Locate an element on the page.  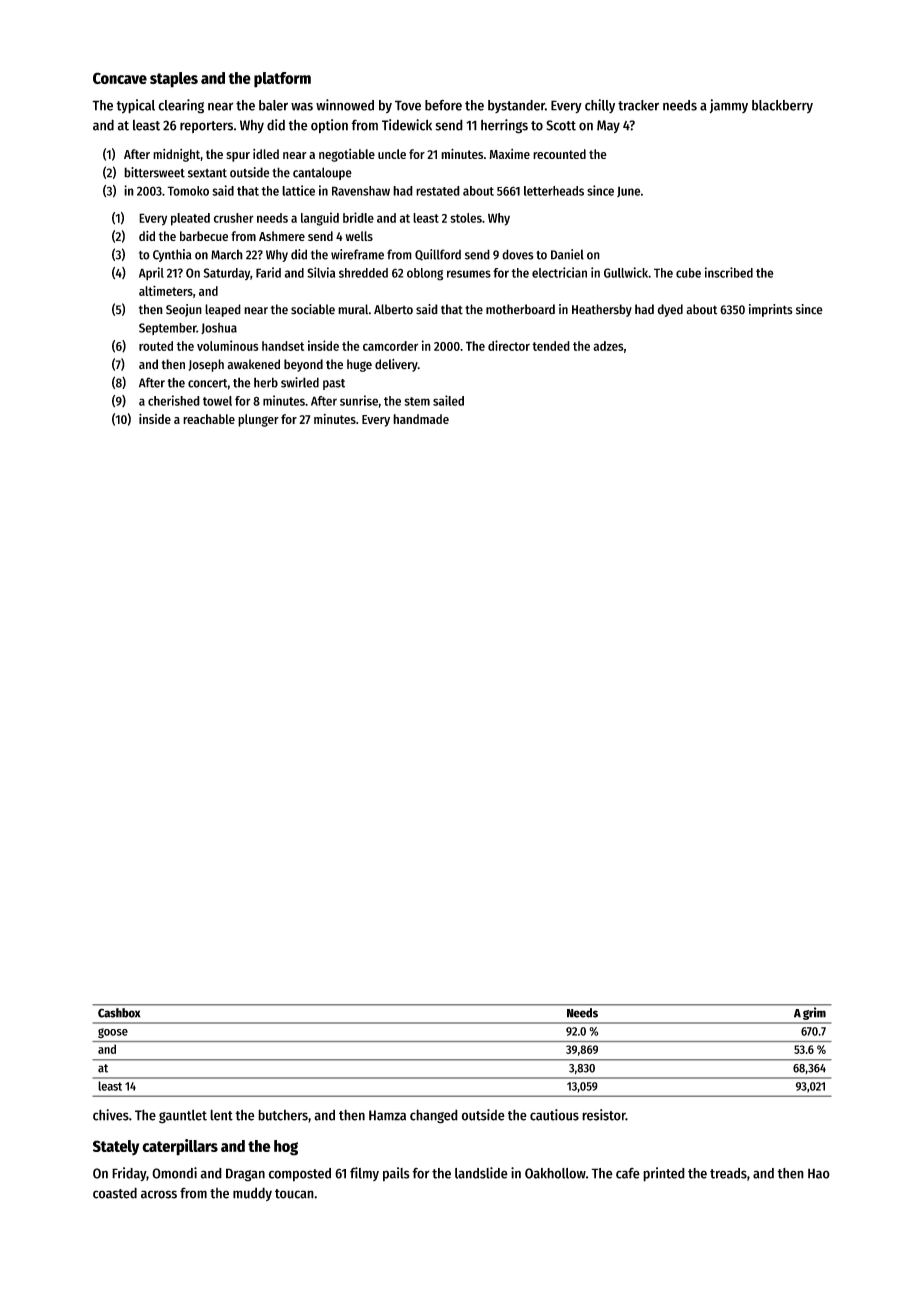
imprints is located at coordinates (771, 310).
